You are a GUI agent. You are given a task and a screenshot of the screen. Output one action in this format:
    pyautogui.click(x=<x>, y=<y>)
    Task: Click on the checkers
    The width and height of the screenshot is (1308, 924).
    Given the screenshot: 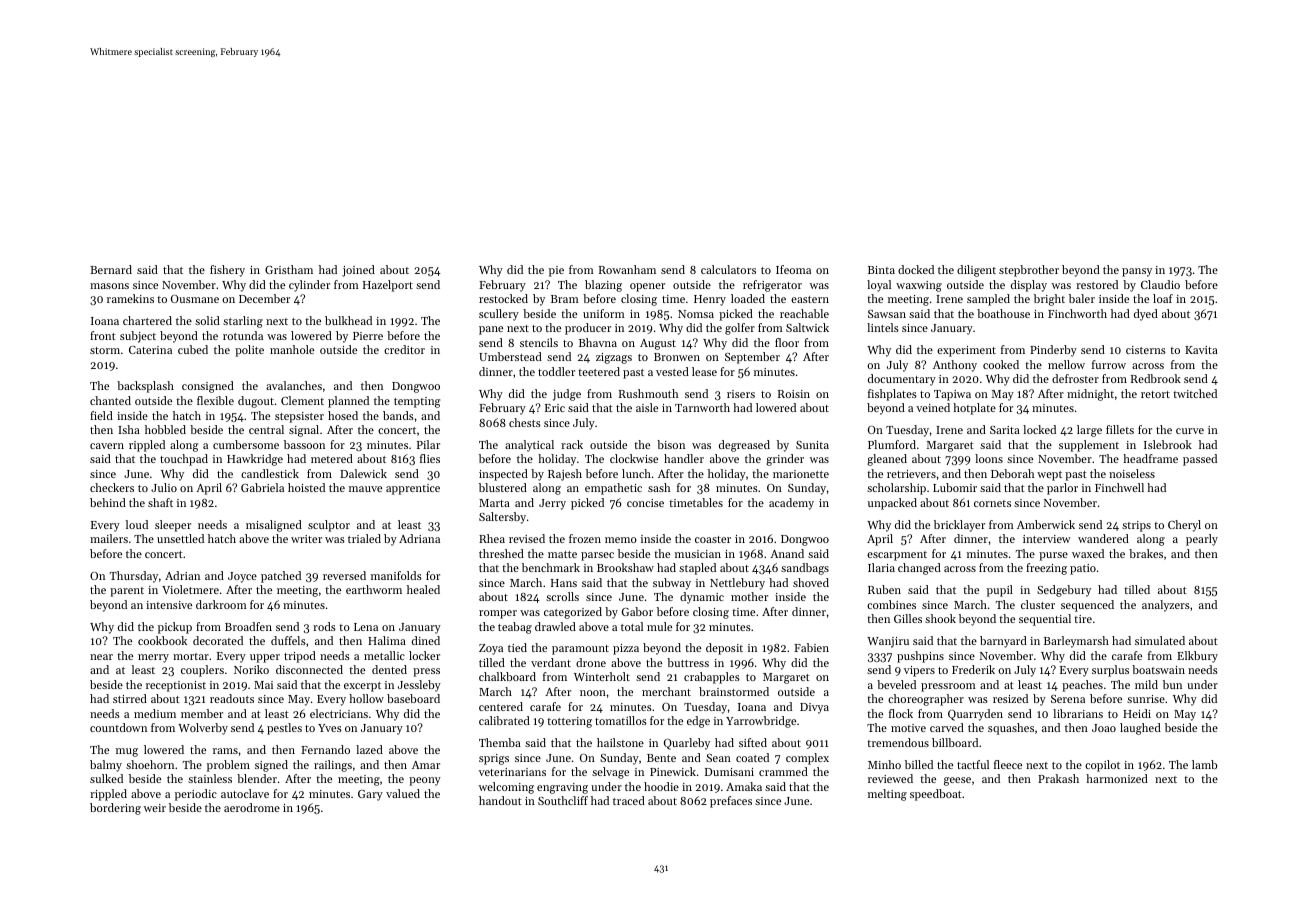 What is the action you would take?
    pyautogui.click(x=112, y=487)
